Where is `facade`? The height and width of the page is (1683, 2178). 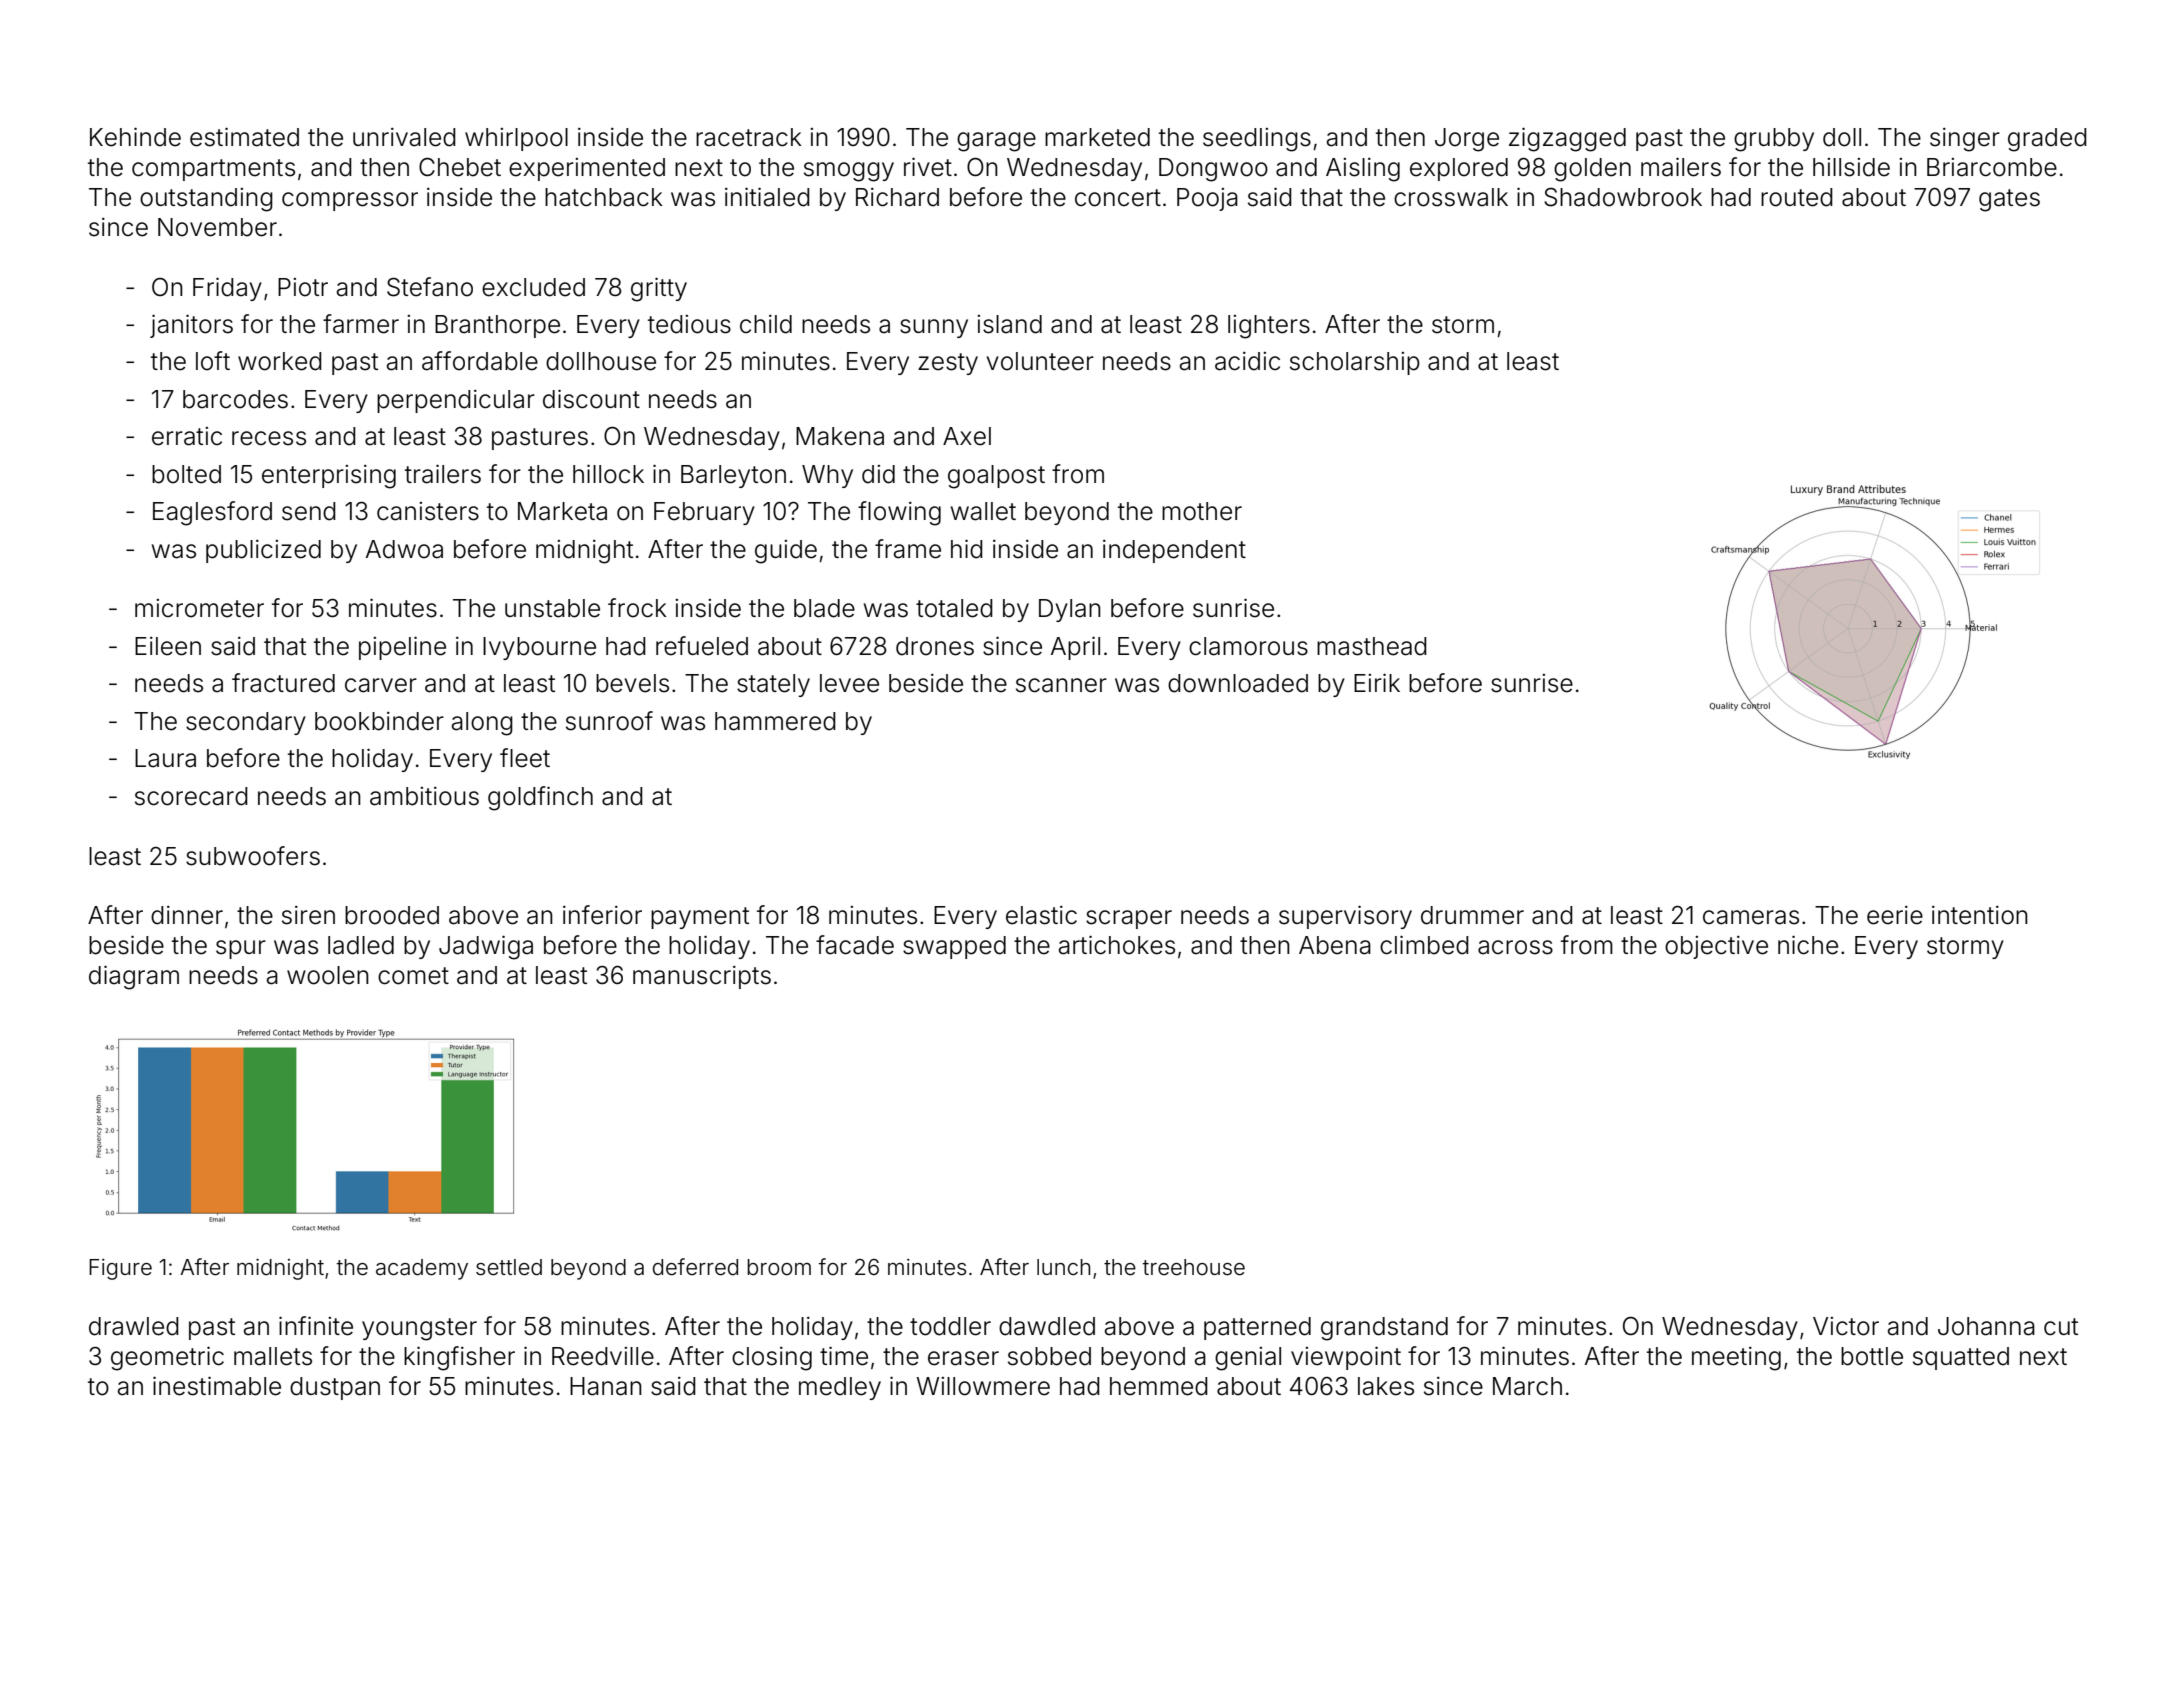
facade is located at coordinates (855, 945).
